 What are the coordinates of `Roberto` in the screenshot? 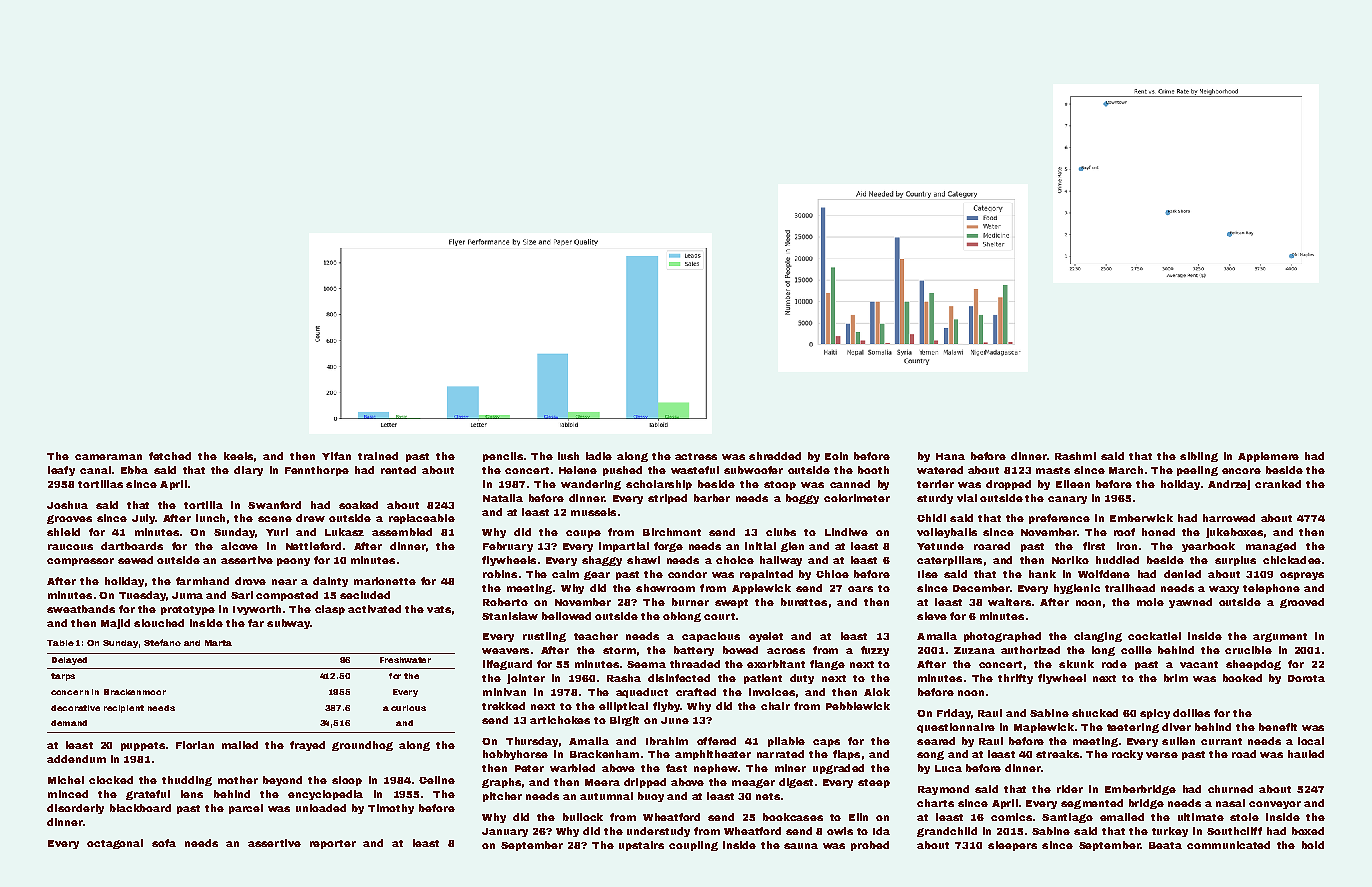 It's located at (505, 602).
